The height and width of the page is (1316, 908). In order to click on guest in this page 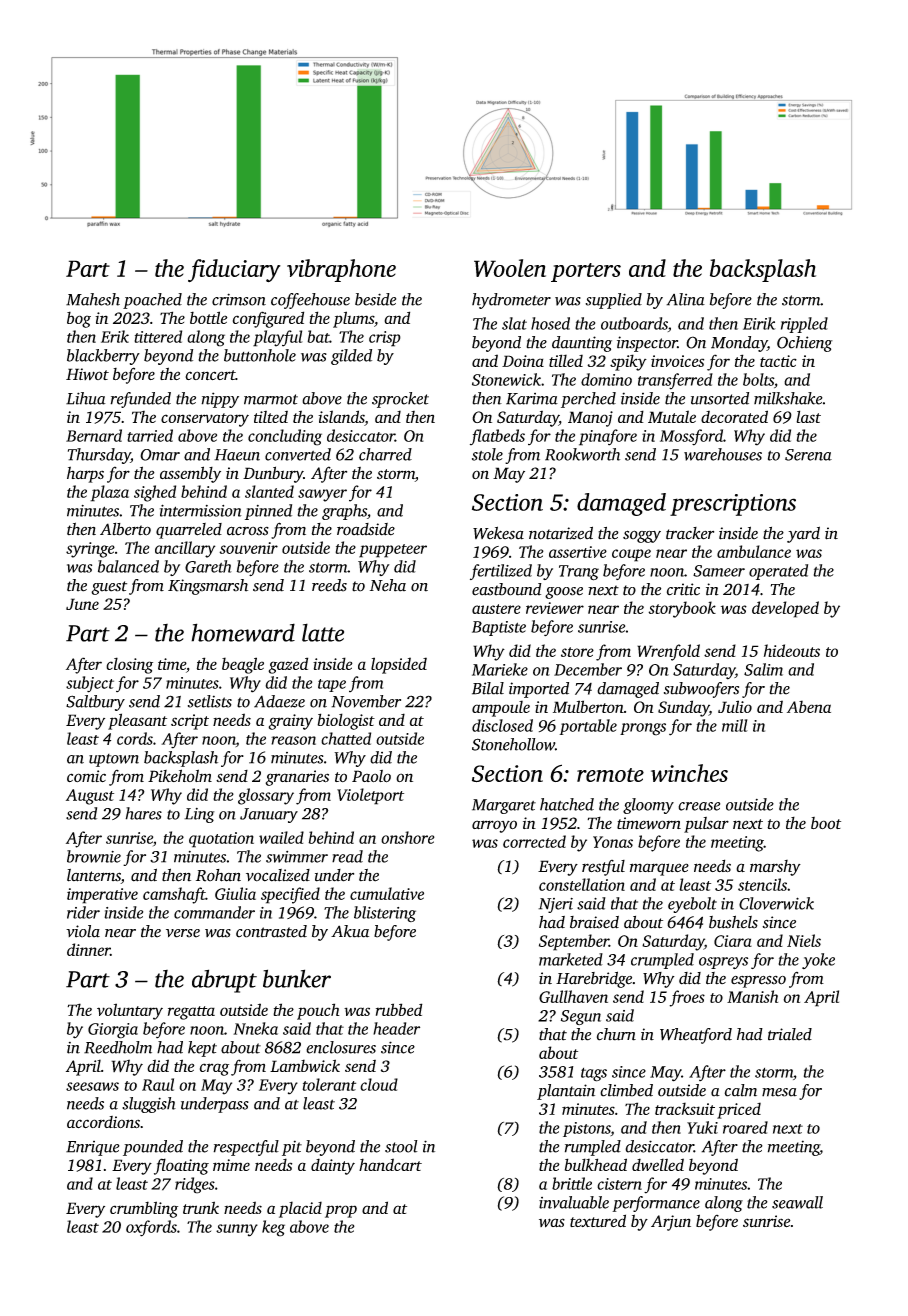, I will do `click(109, 588)`.
